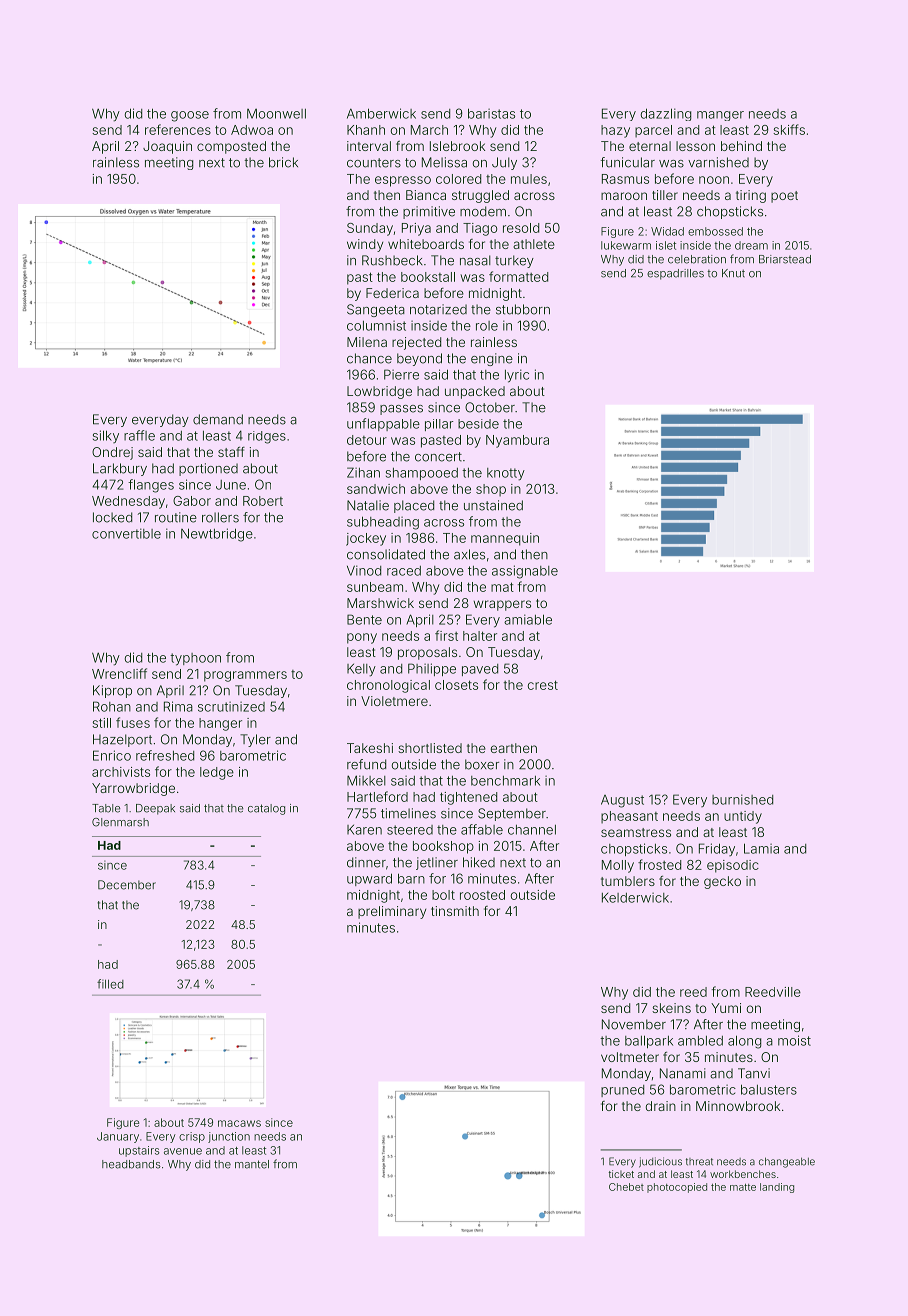 The width and height of the page is (908, 1316). I want to click on boxer, so click(482, 764).
